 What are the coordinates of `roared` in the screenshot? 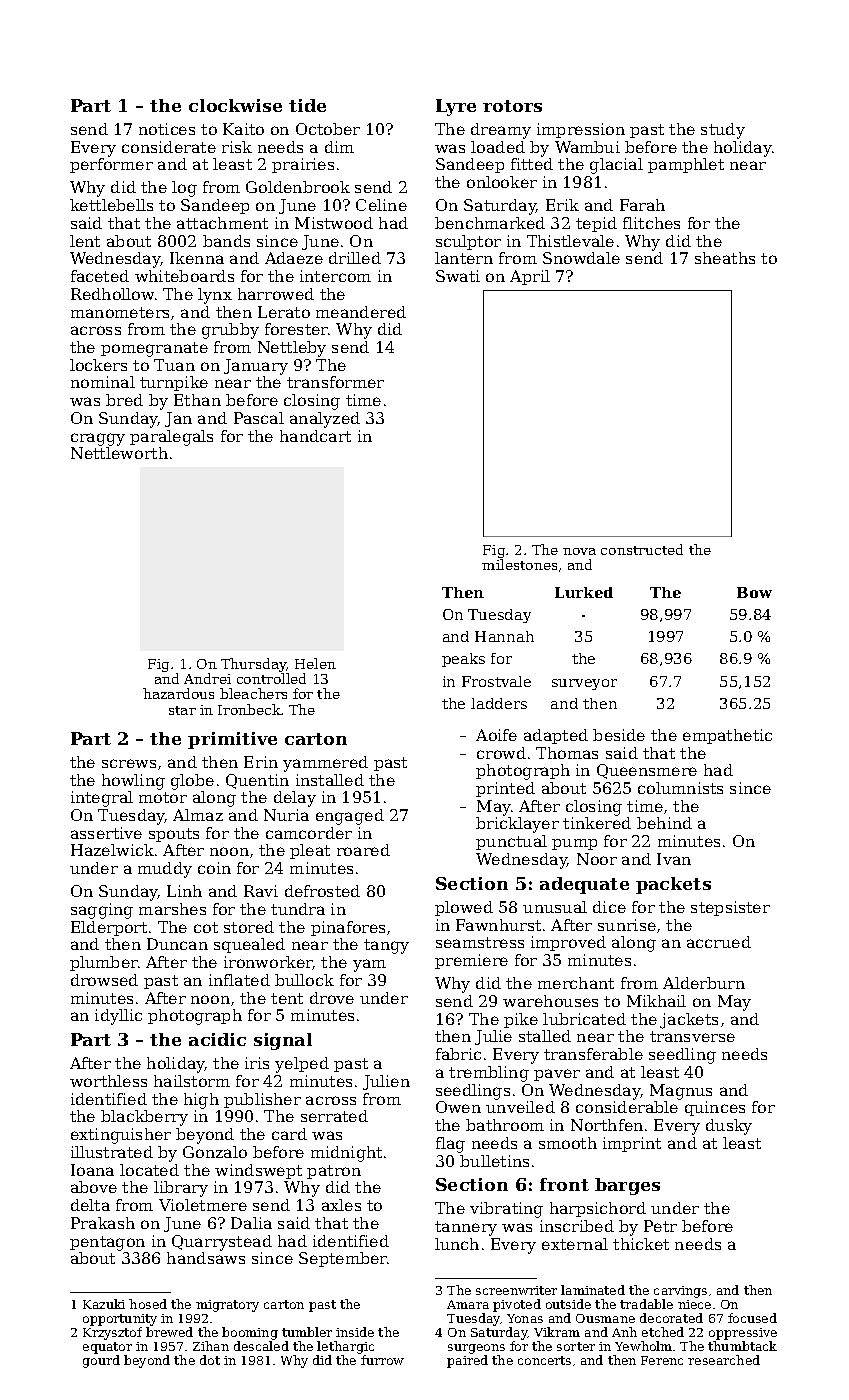 It's located at (363, 850).
